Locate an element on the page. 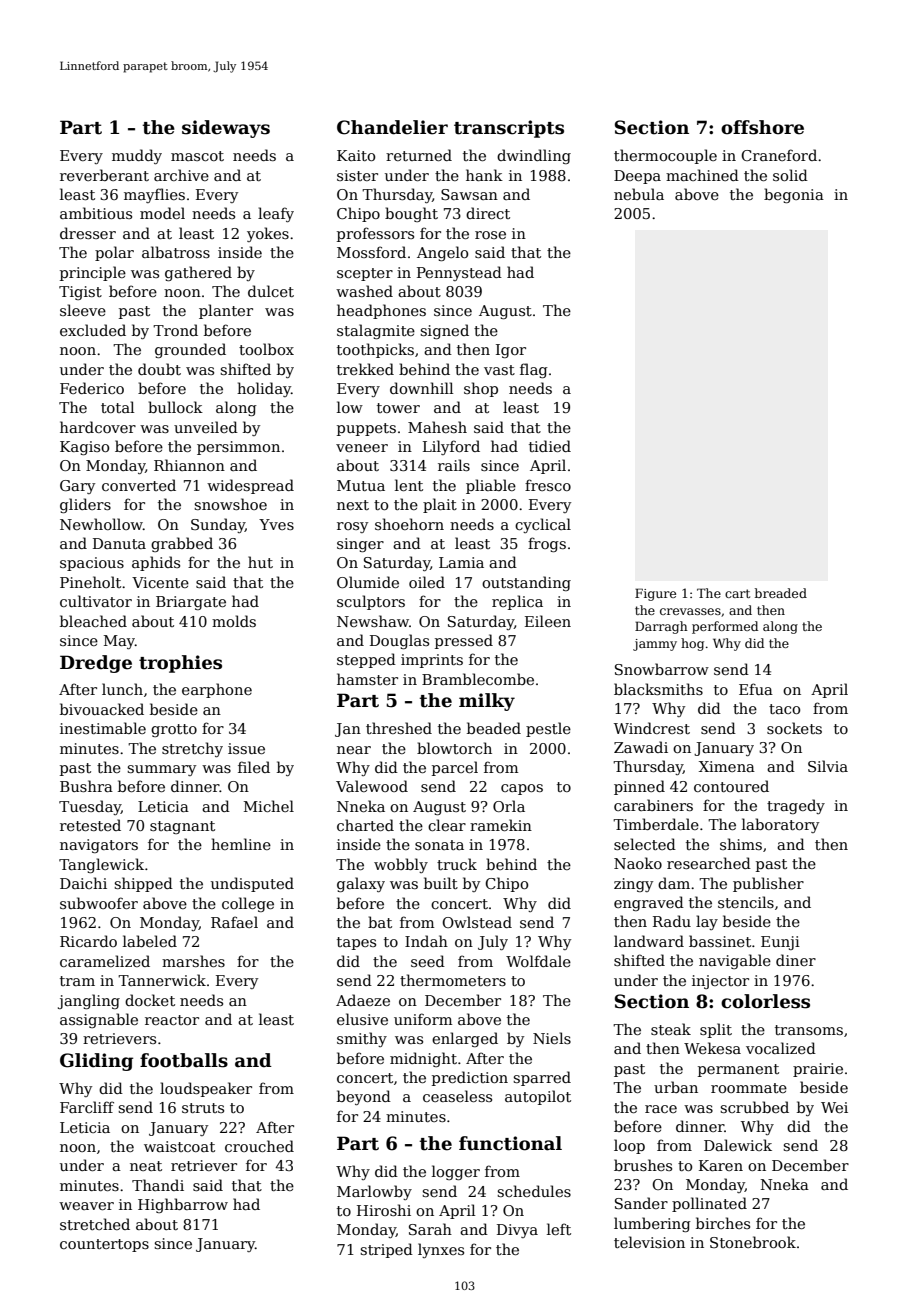 The image size is (908, 1316). stalagmite is located at coordinates (376, 331).
